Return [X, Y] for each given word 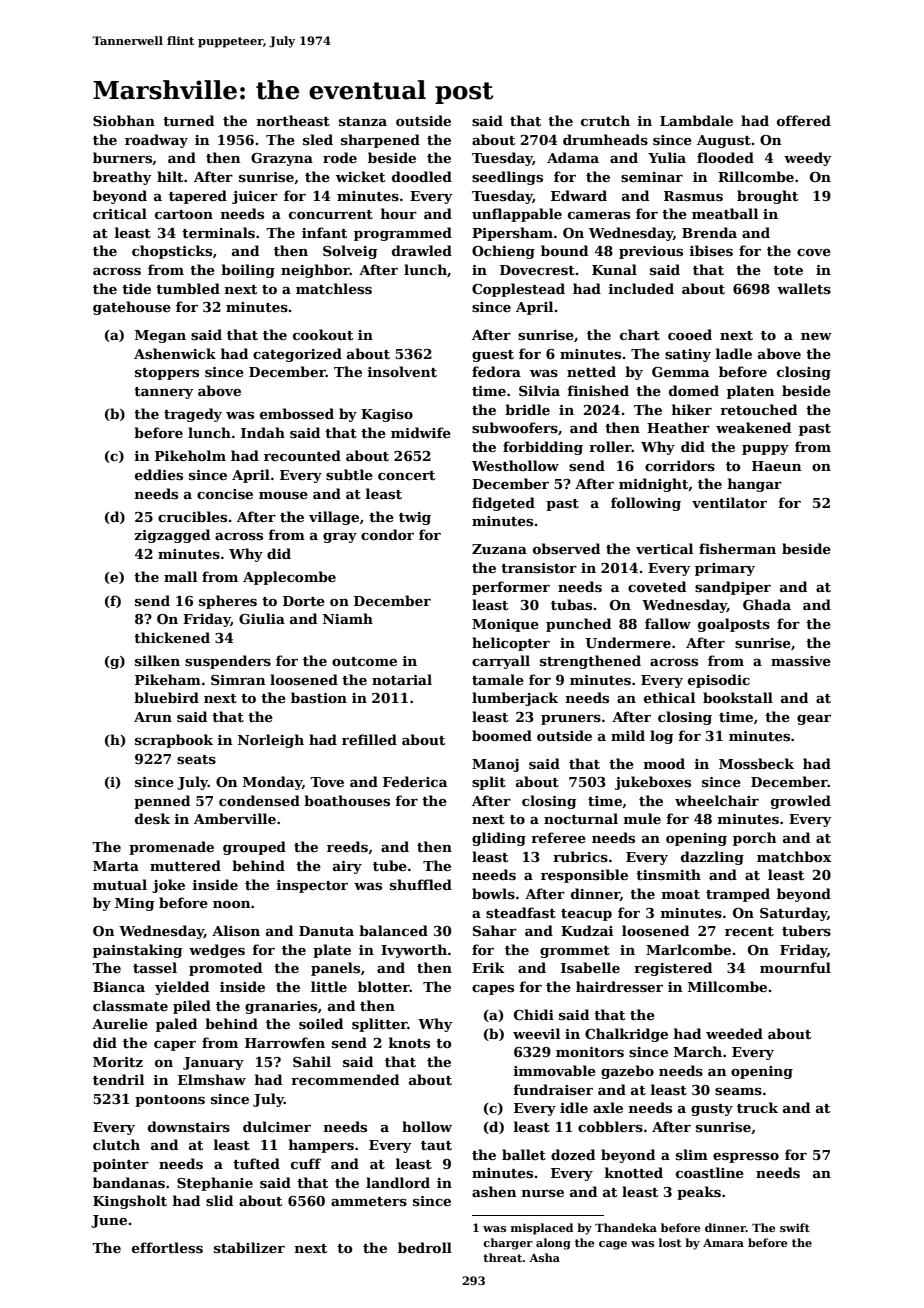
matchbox [794, 856]
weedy [808, 159]
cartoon [184, 214]
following [646, 504]
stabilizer [249, 1247]
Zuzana [499, 549]
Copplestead [518, 290]
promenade [171, 848]
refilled [369, 739]
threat [502, 1257]
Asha [544, 1257]
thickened [172, 637]
